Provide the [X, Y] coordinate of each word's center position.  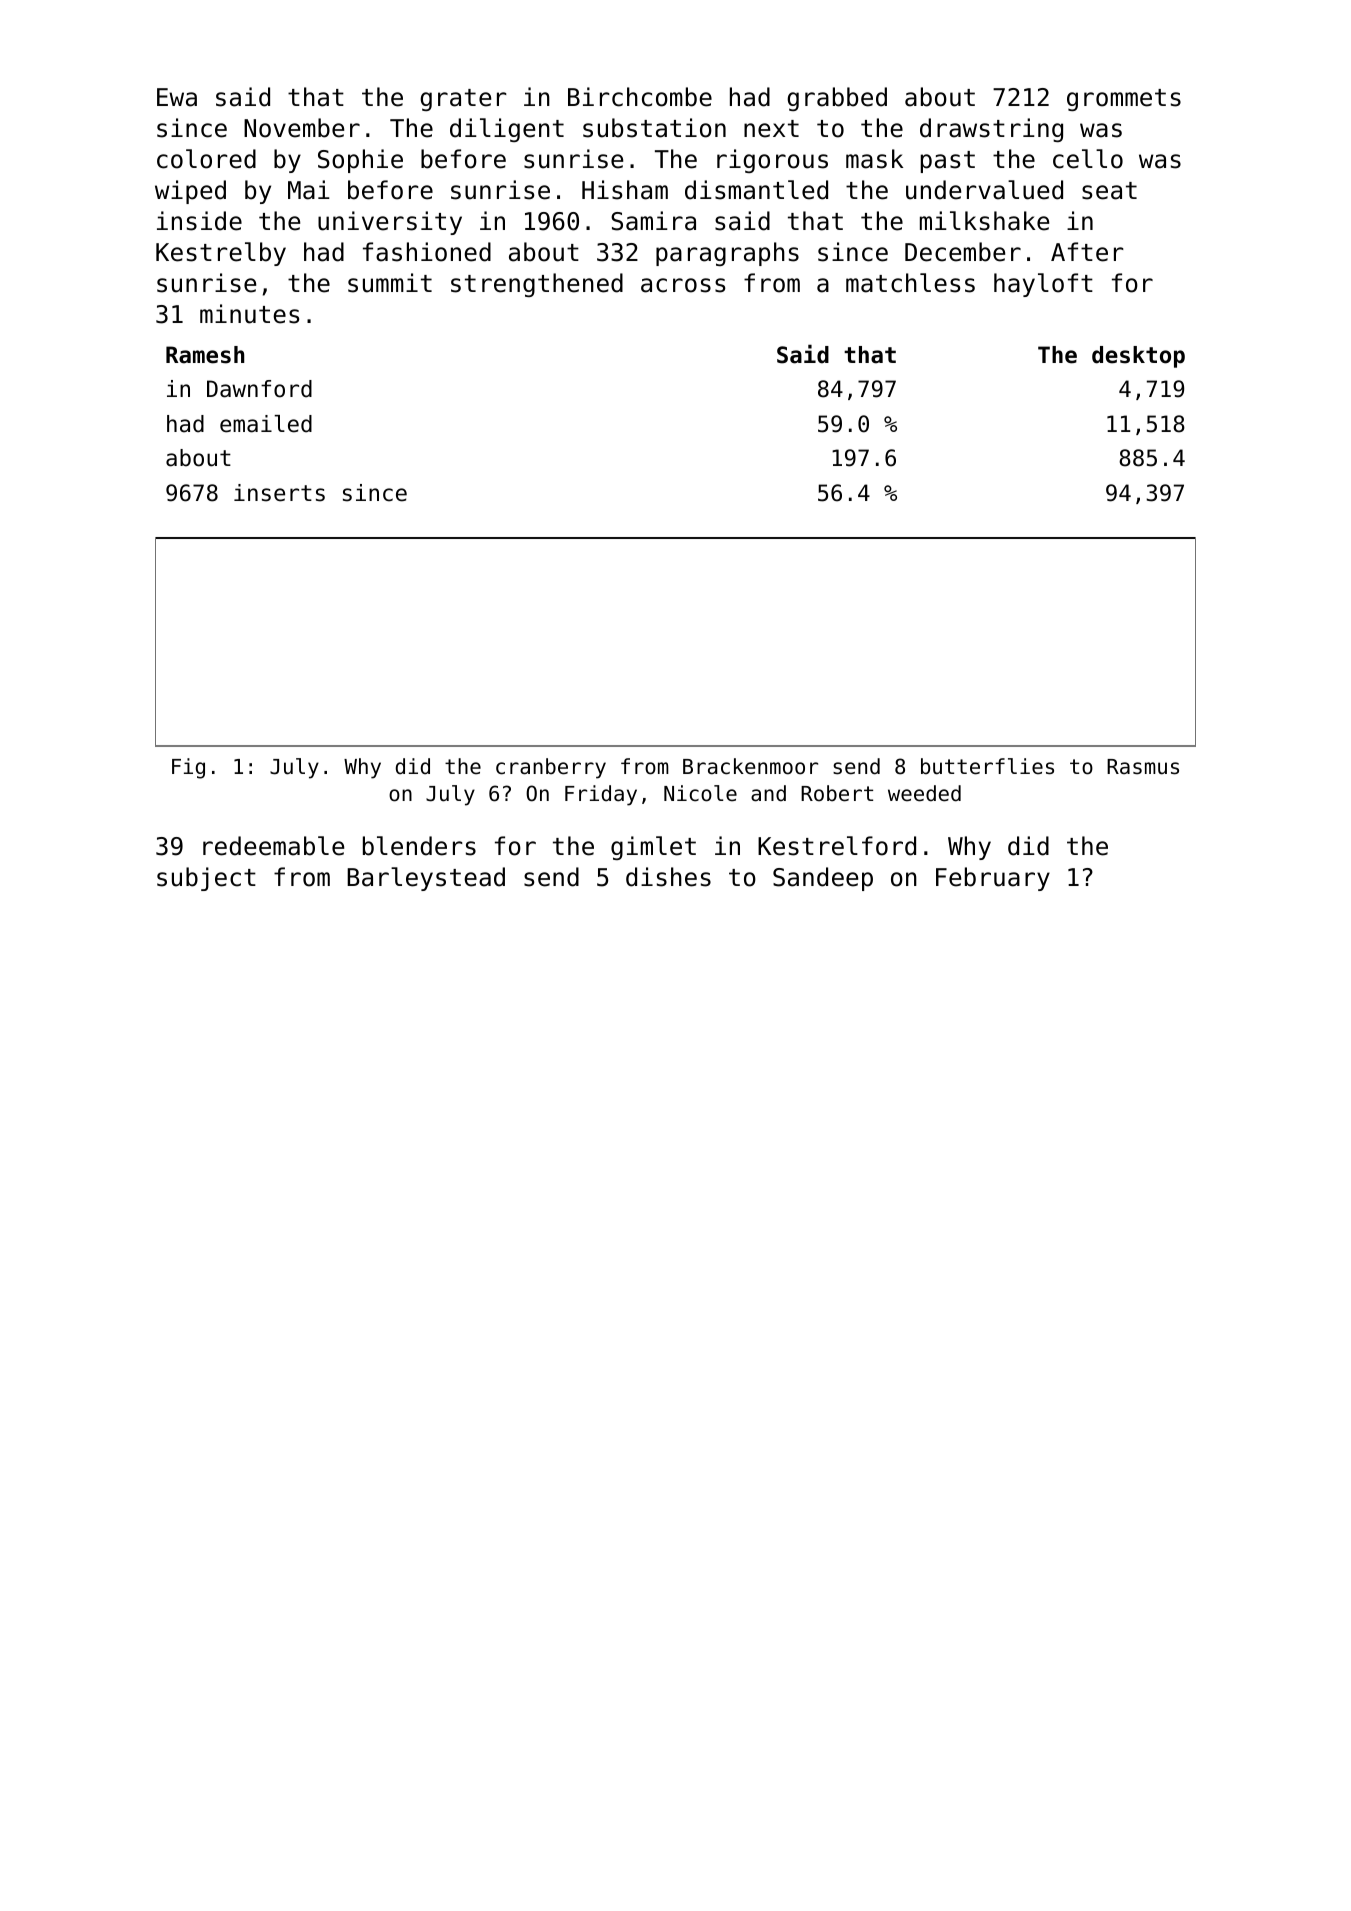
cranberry [551, 768]
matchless [910, 283]
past [948, 162]
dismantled [756, 190]
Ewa [177, 97]
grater [463, 100]
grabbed [837, 99]
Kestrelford [837, 846]
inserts [279, 493]
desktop [1138, 357]
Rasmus [1143, 767]
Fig [188, 768]
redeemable [273, 846]
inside [199, 221]
